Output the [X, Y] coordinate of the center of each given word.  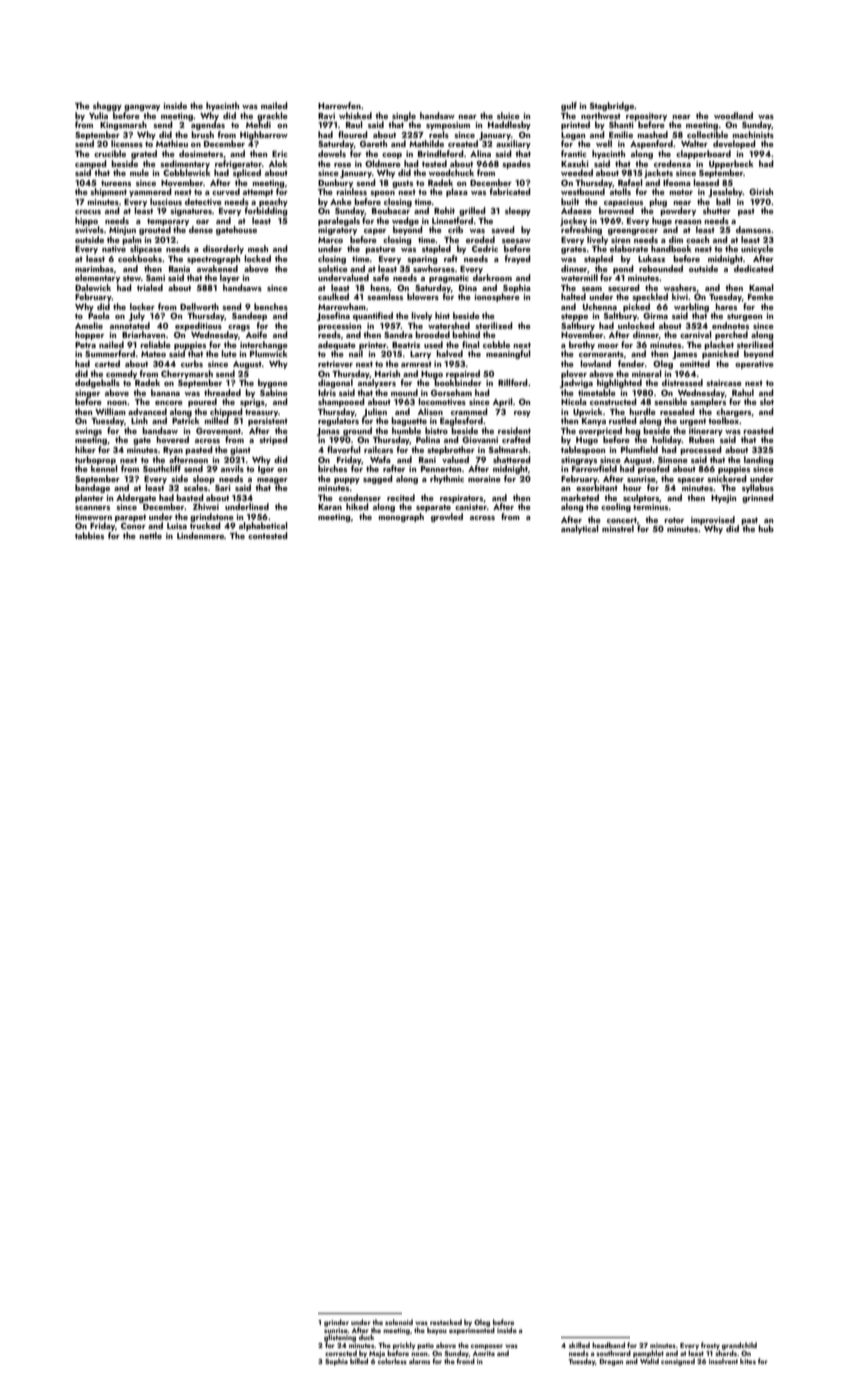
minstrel [618, 528]
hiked [357, 506]
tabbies [89, 535]
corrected [341, 1353]
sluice [508, 115]
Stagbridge [612, 106]
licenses [127, 143]
